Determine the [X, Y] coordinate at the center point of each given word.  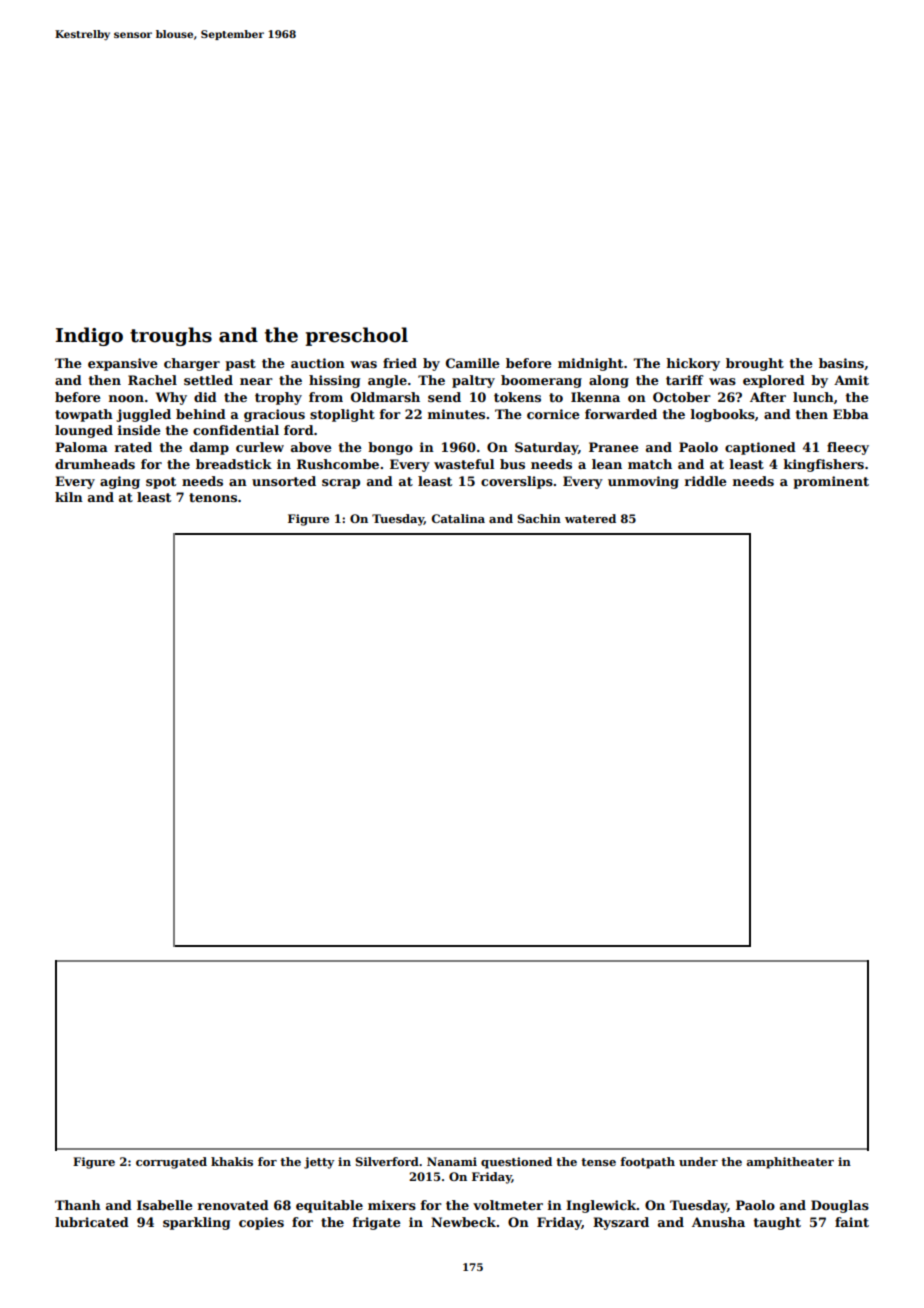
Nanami [452, 1161]
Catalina [458, 518]
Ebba [851, 414]
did [205, 397]
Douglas [840, 1206]
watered [590, 518]
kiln [69, 497]
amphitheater [790, 1163]
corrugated [171, 1163]
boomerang [541, 381]
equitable [329, 1206]
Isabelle [165, 1205]
